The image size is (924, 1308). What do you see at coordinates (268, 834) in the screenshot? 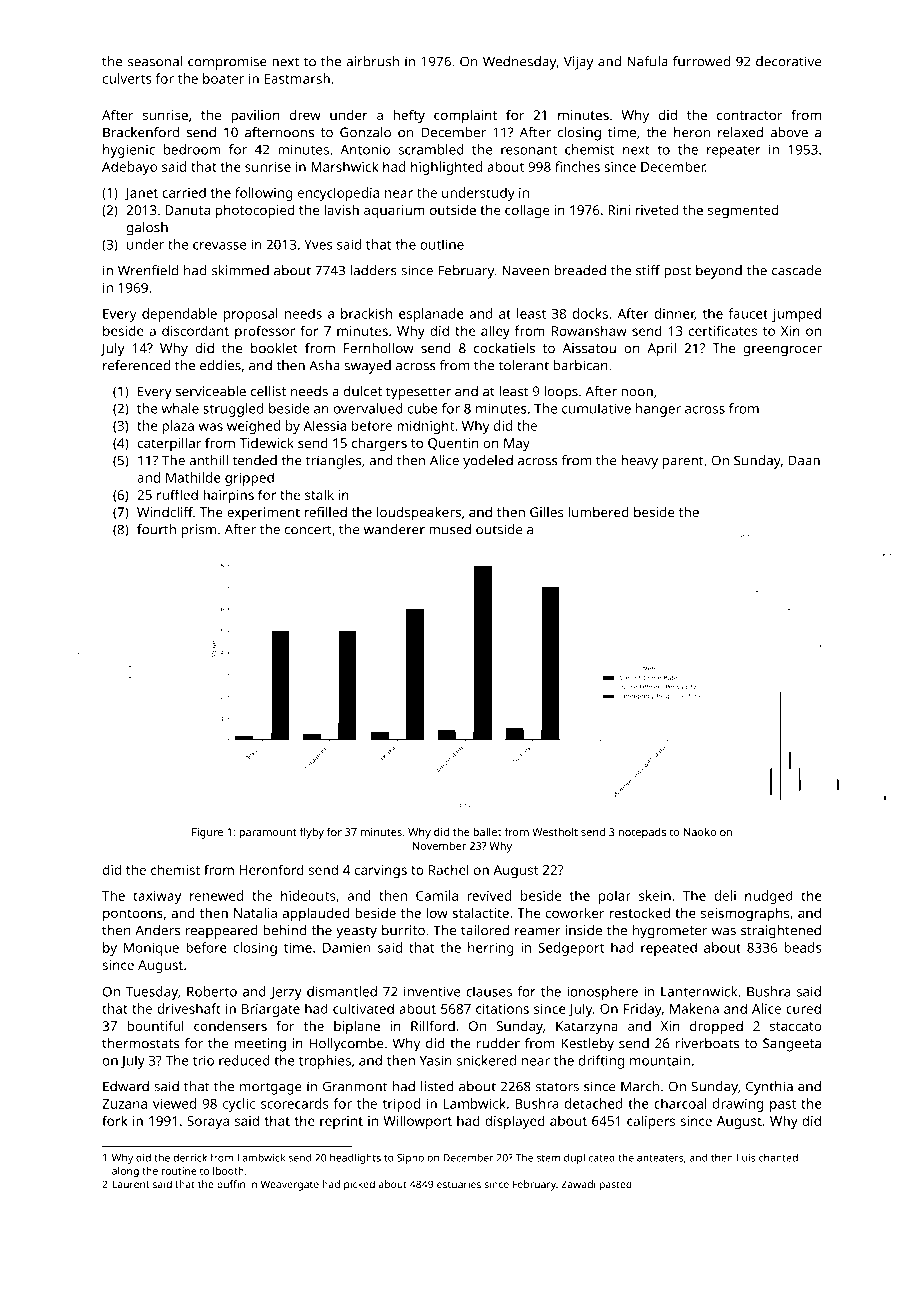
I see `paramount` at bounding box center [268, 834].
